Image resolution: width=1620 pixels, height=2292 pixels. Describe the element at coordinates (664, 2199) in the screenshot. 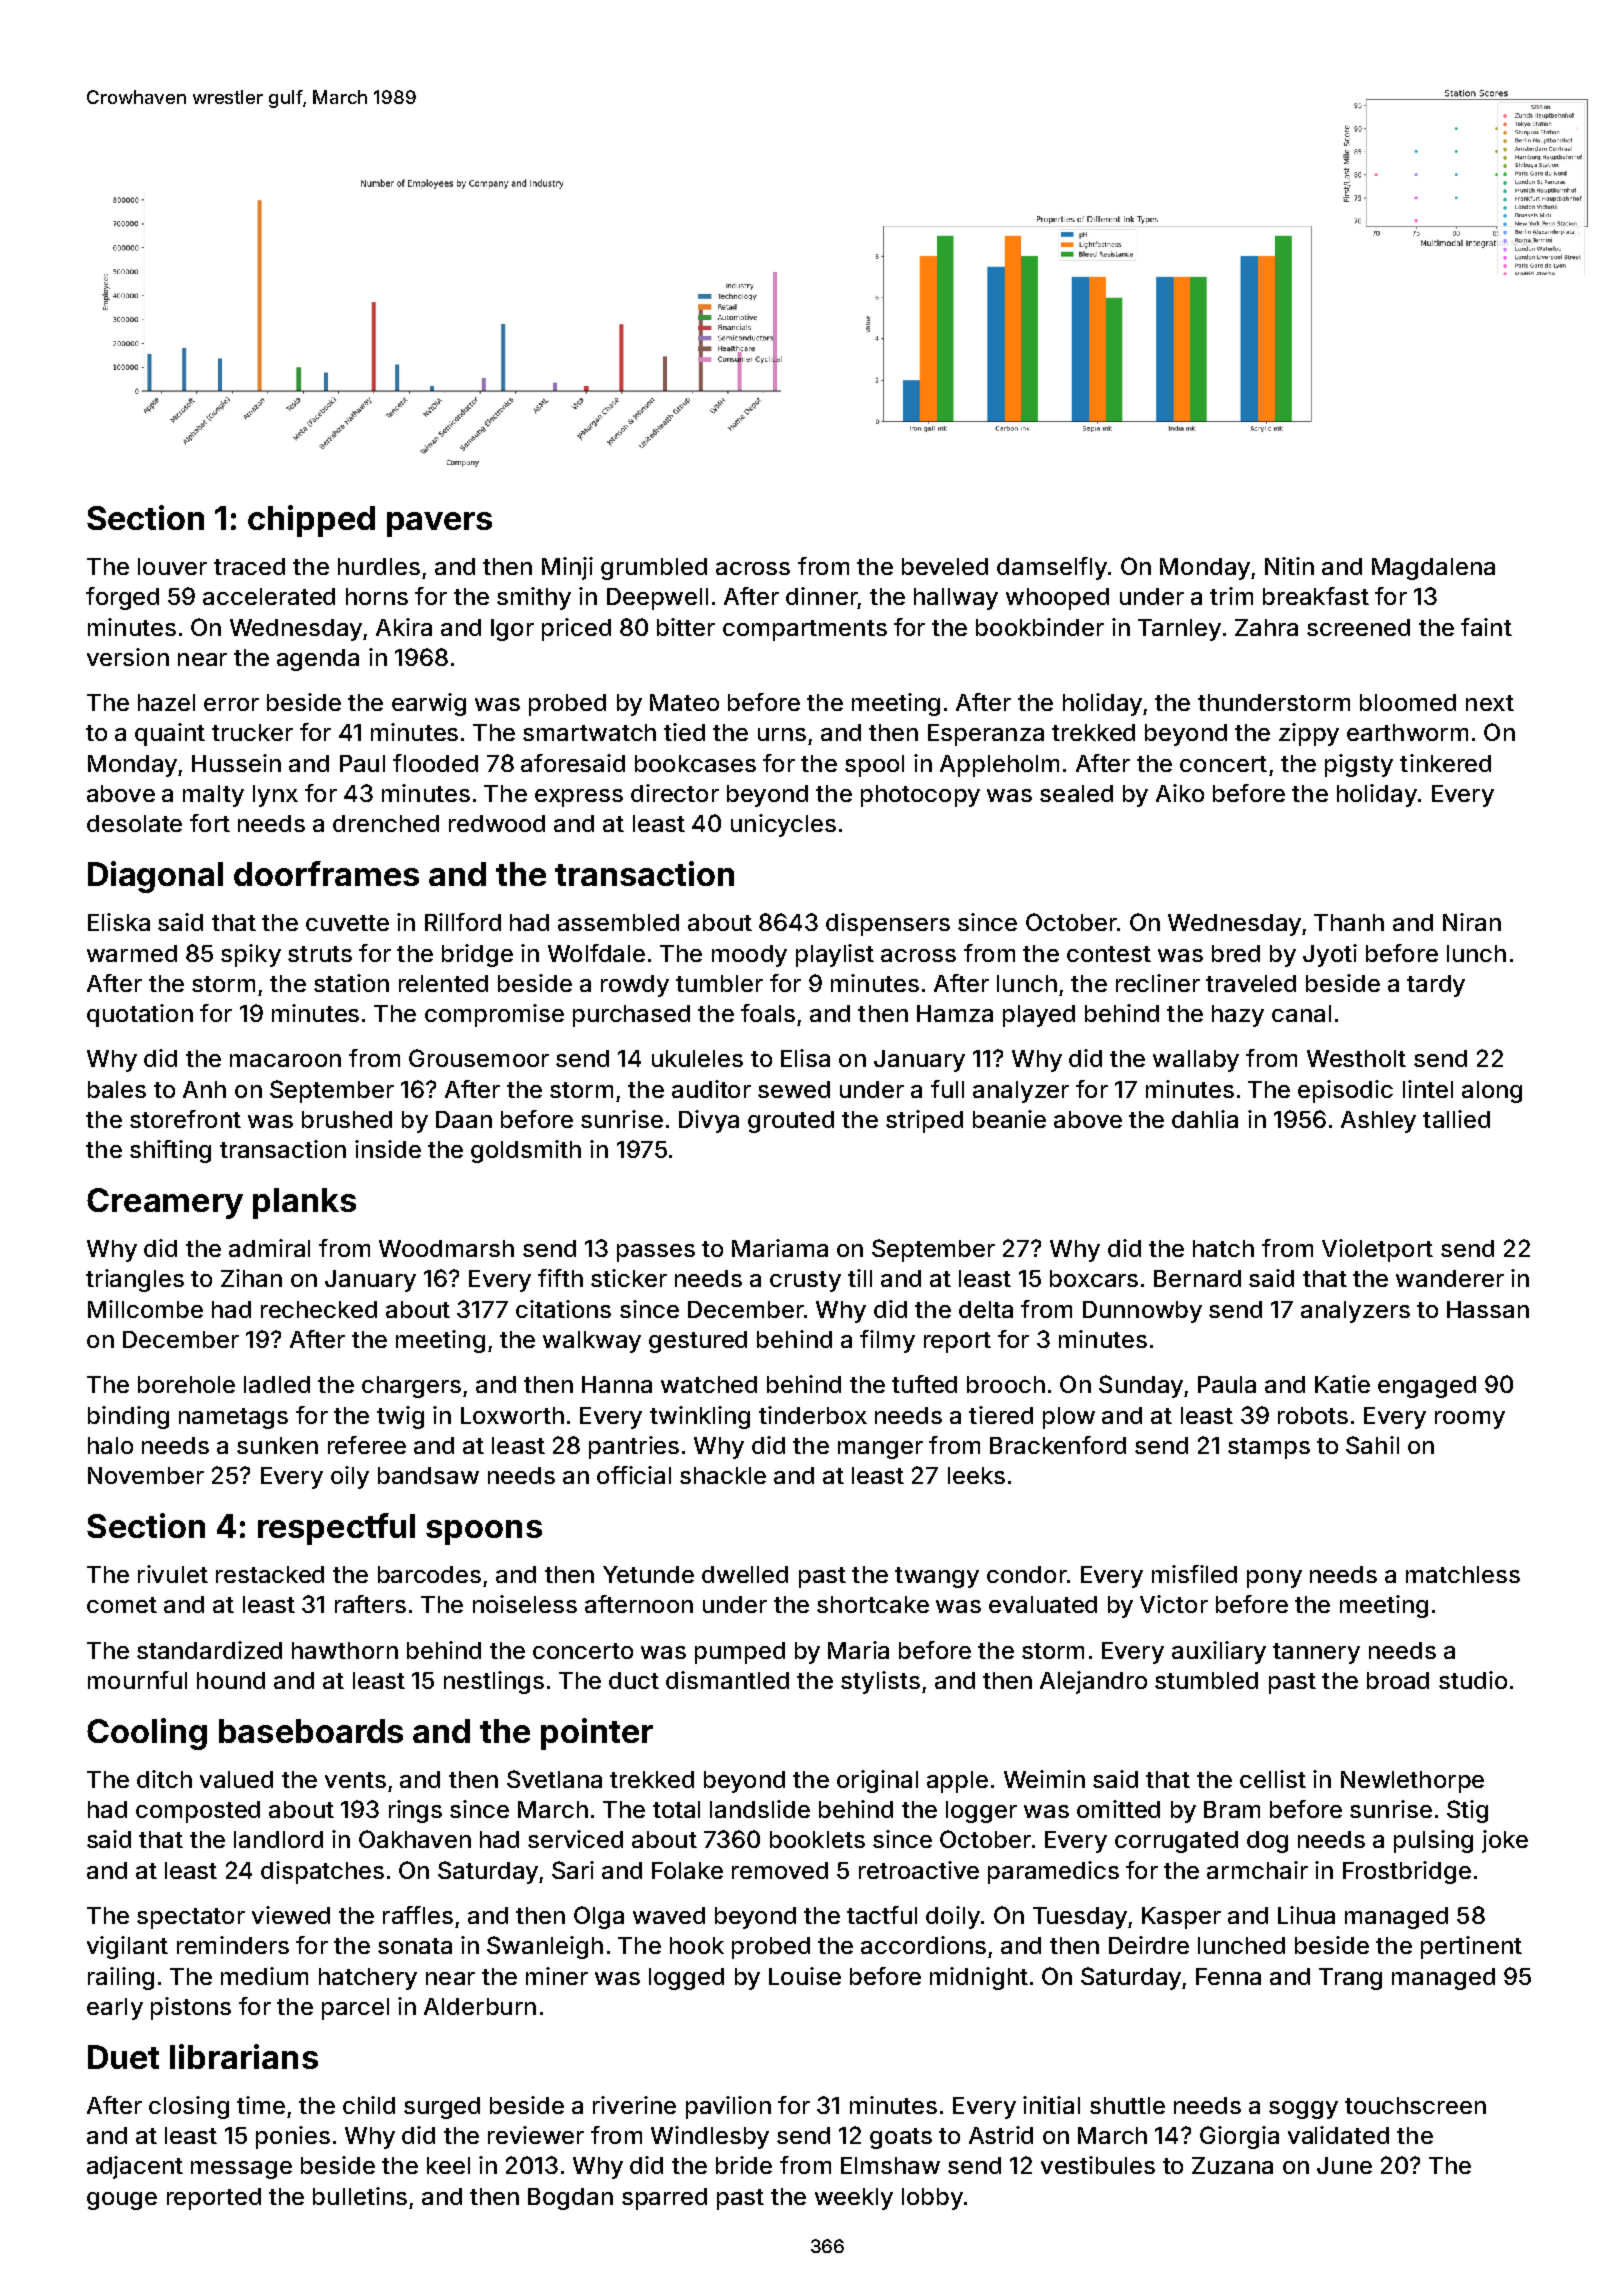

I see `sparred` at that location.
